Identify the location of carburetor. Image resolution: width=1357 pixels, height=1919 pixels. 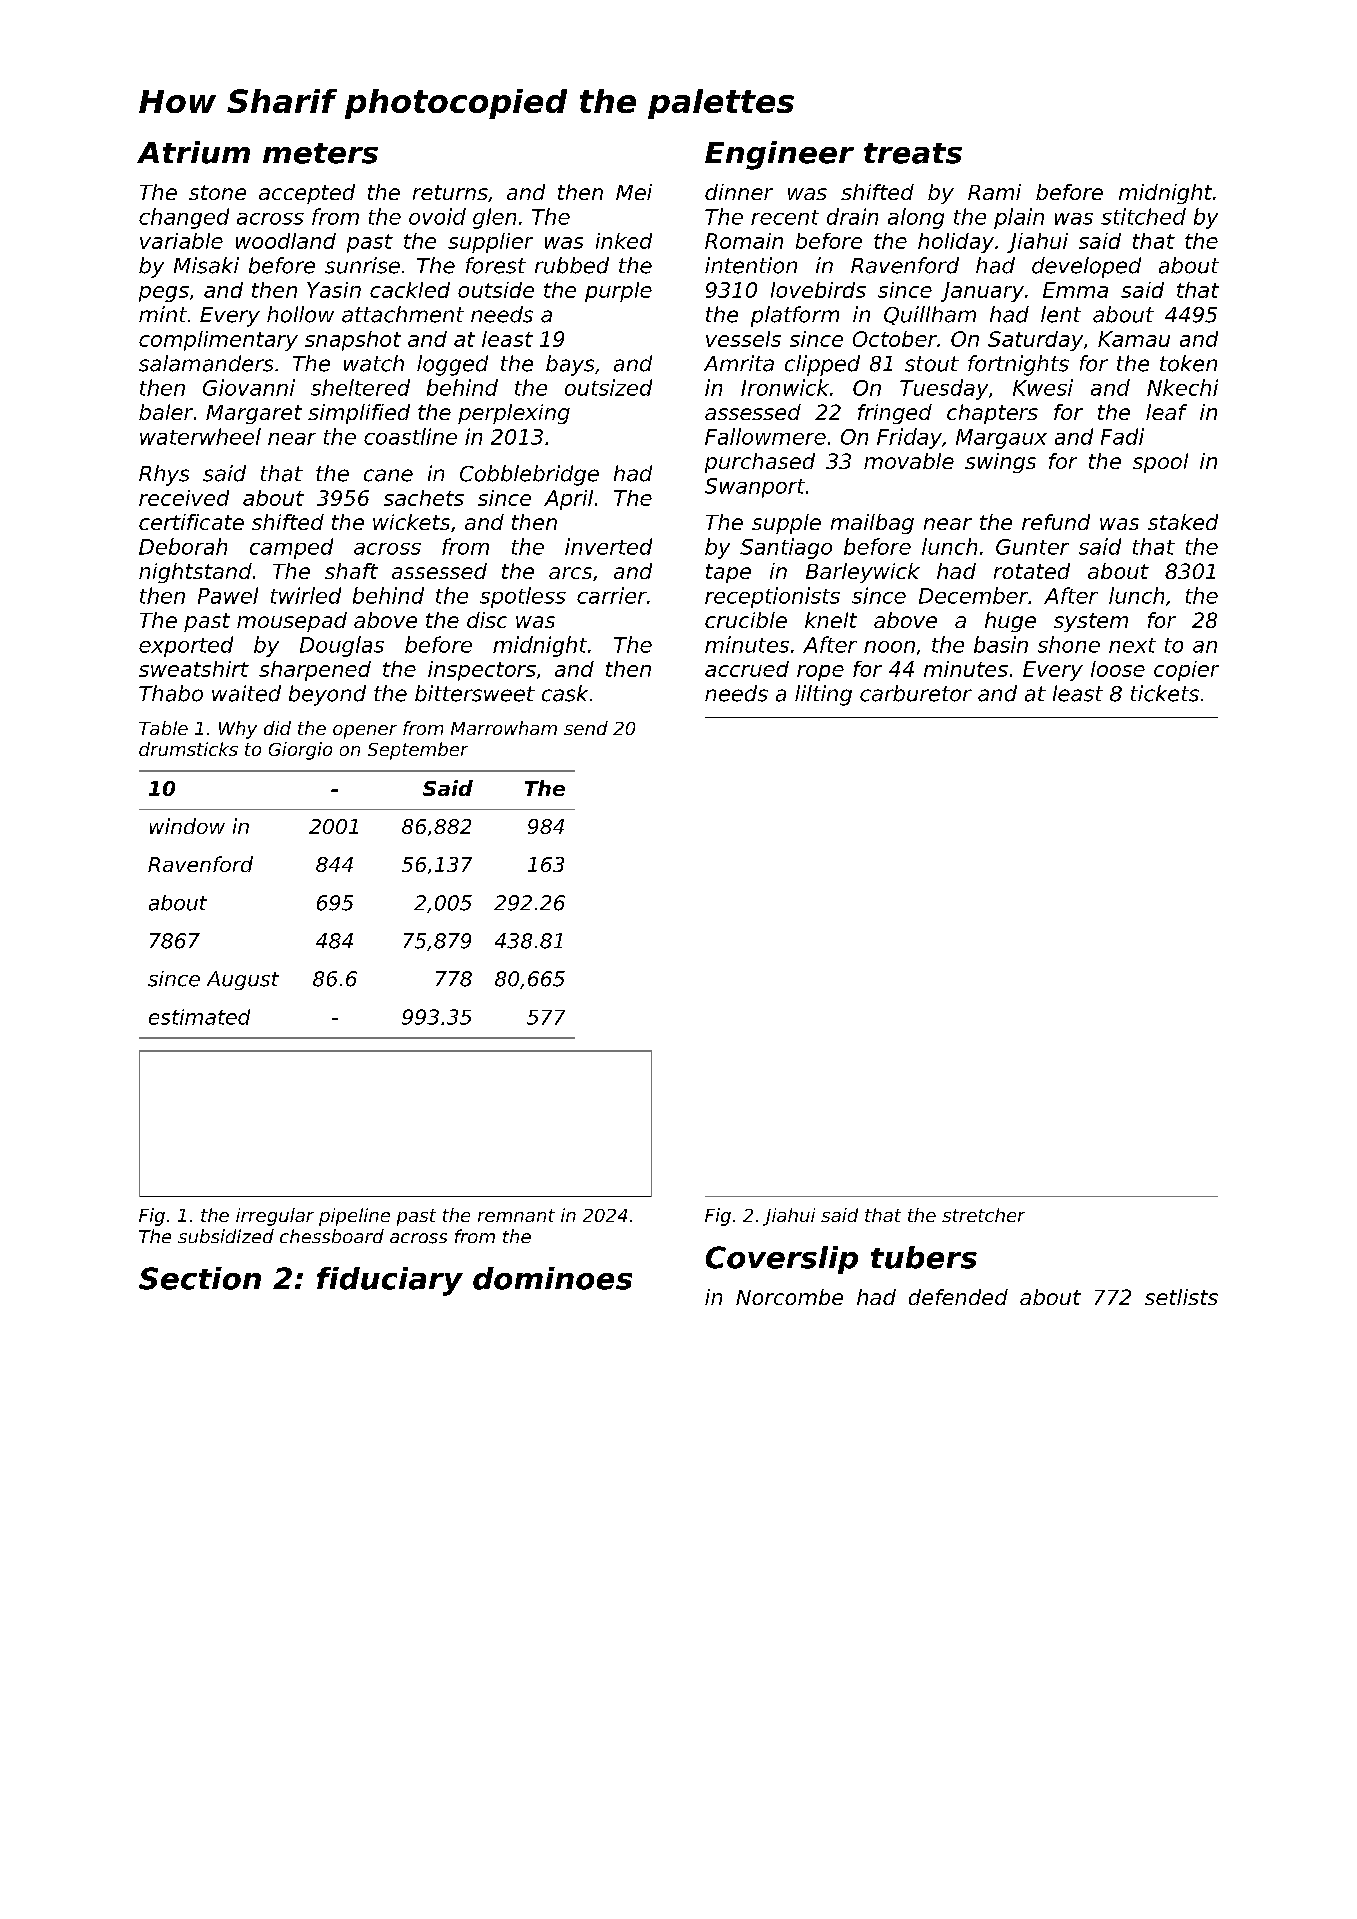
(916, 693).
